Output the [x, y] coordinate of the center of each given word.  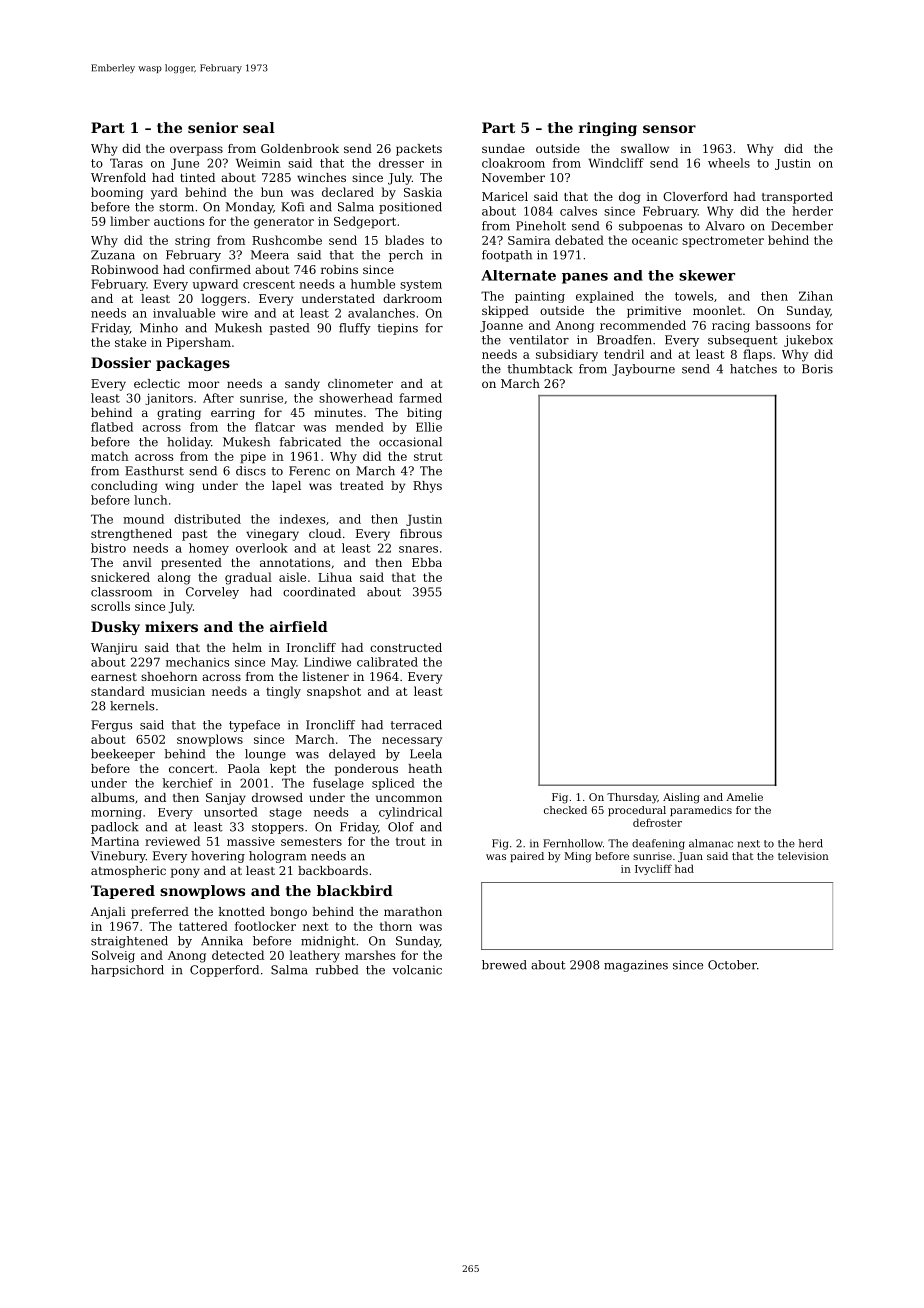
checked [565, 810]
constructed [406, 647]
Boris [817, 369]
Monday [249, 208]
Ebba [427, 562]
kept [283, 770]
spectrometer [723, 242]
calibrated [387, 662]
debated [579, 240]
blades [404, 240]
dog [629, 198]
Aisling [681, 798]
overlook [262, 548]
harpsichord [127, 971]
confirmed [220, 269]
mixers [171, 626]
